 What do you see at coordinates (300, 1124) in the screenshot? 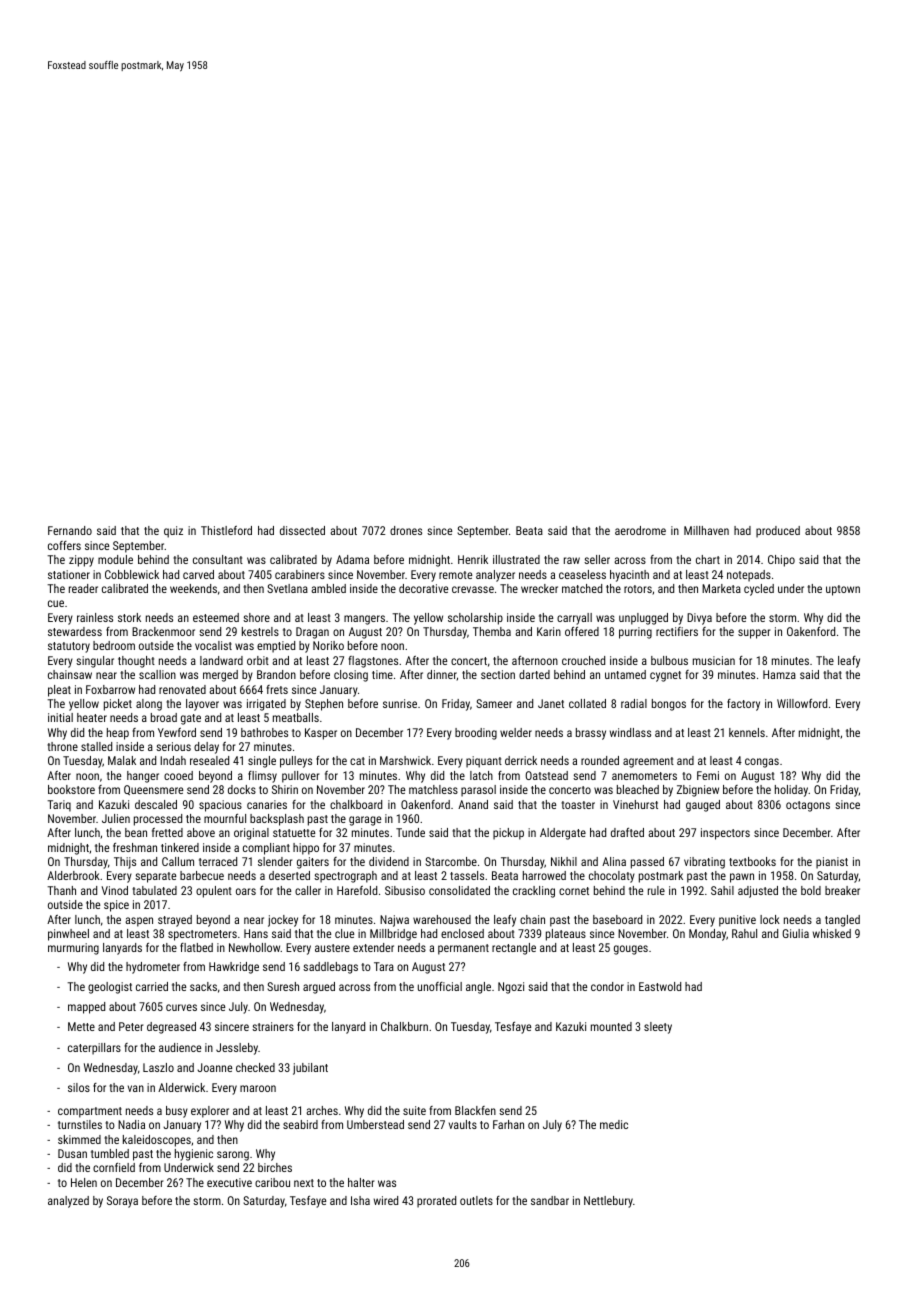
I see `seabird` at bounding box center [300, 1124].
